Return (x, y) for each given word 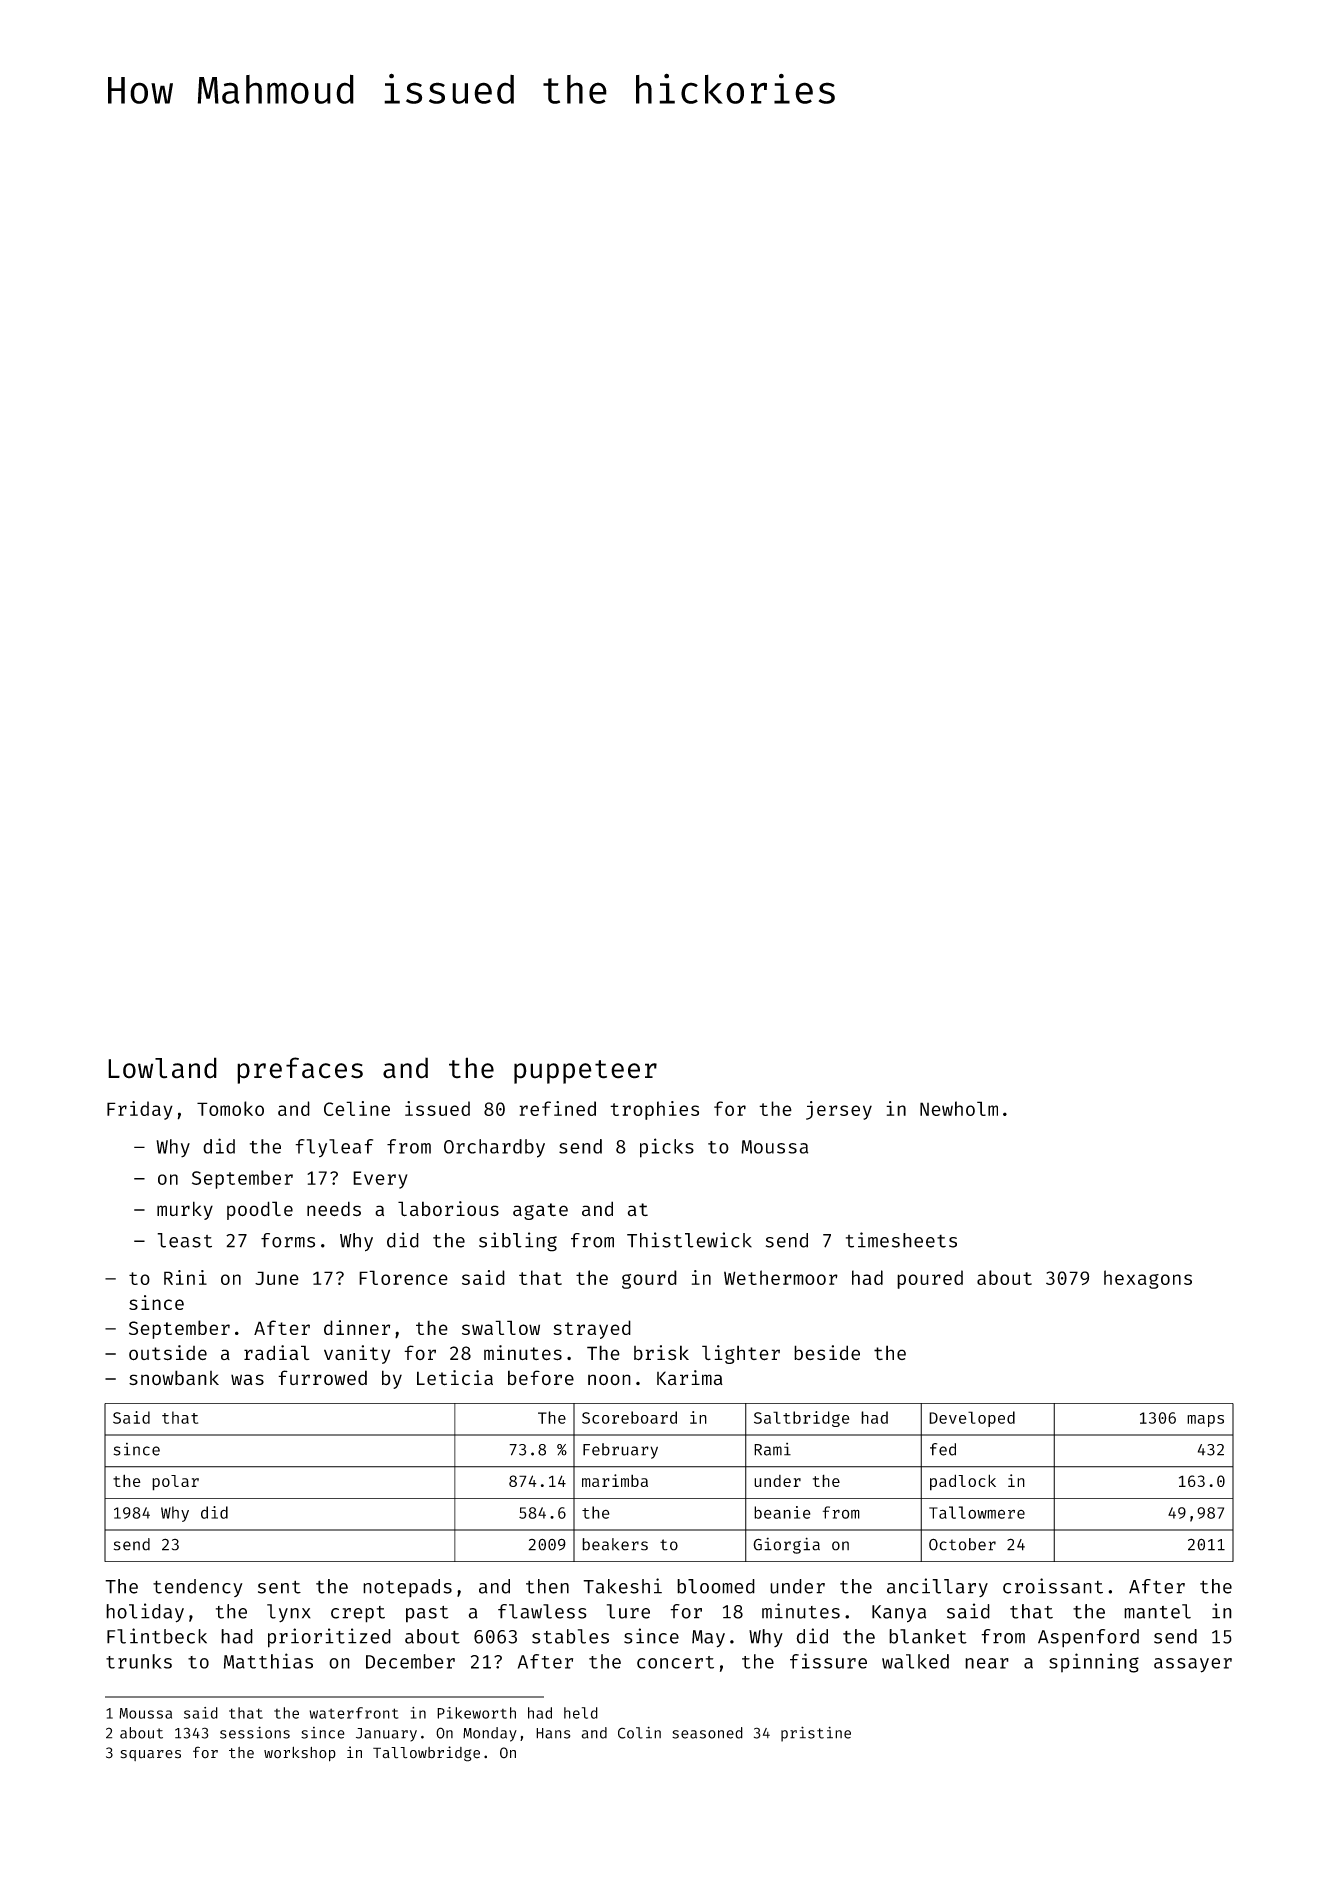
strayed (592, 1329)
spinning (1094, 1663)
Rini (185, 1277)
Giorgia (786, 1545)
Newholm (959, 1108)
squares (151, 1755)
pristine (816, 1734)
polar (175, 1483)
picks (667, 1148)
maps (1205, 1421)
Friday (140, 1110)
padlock (963, 1482)
